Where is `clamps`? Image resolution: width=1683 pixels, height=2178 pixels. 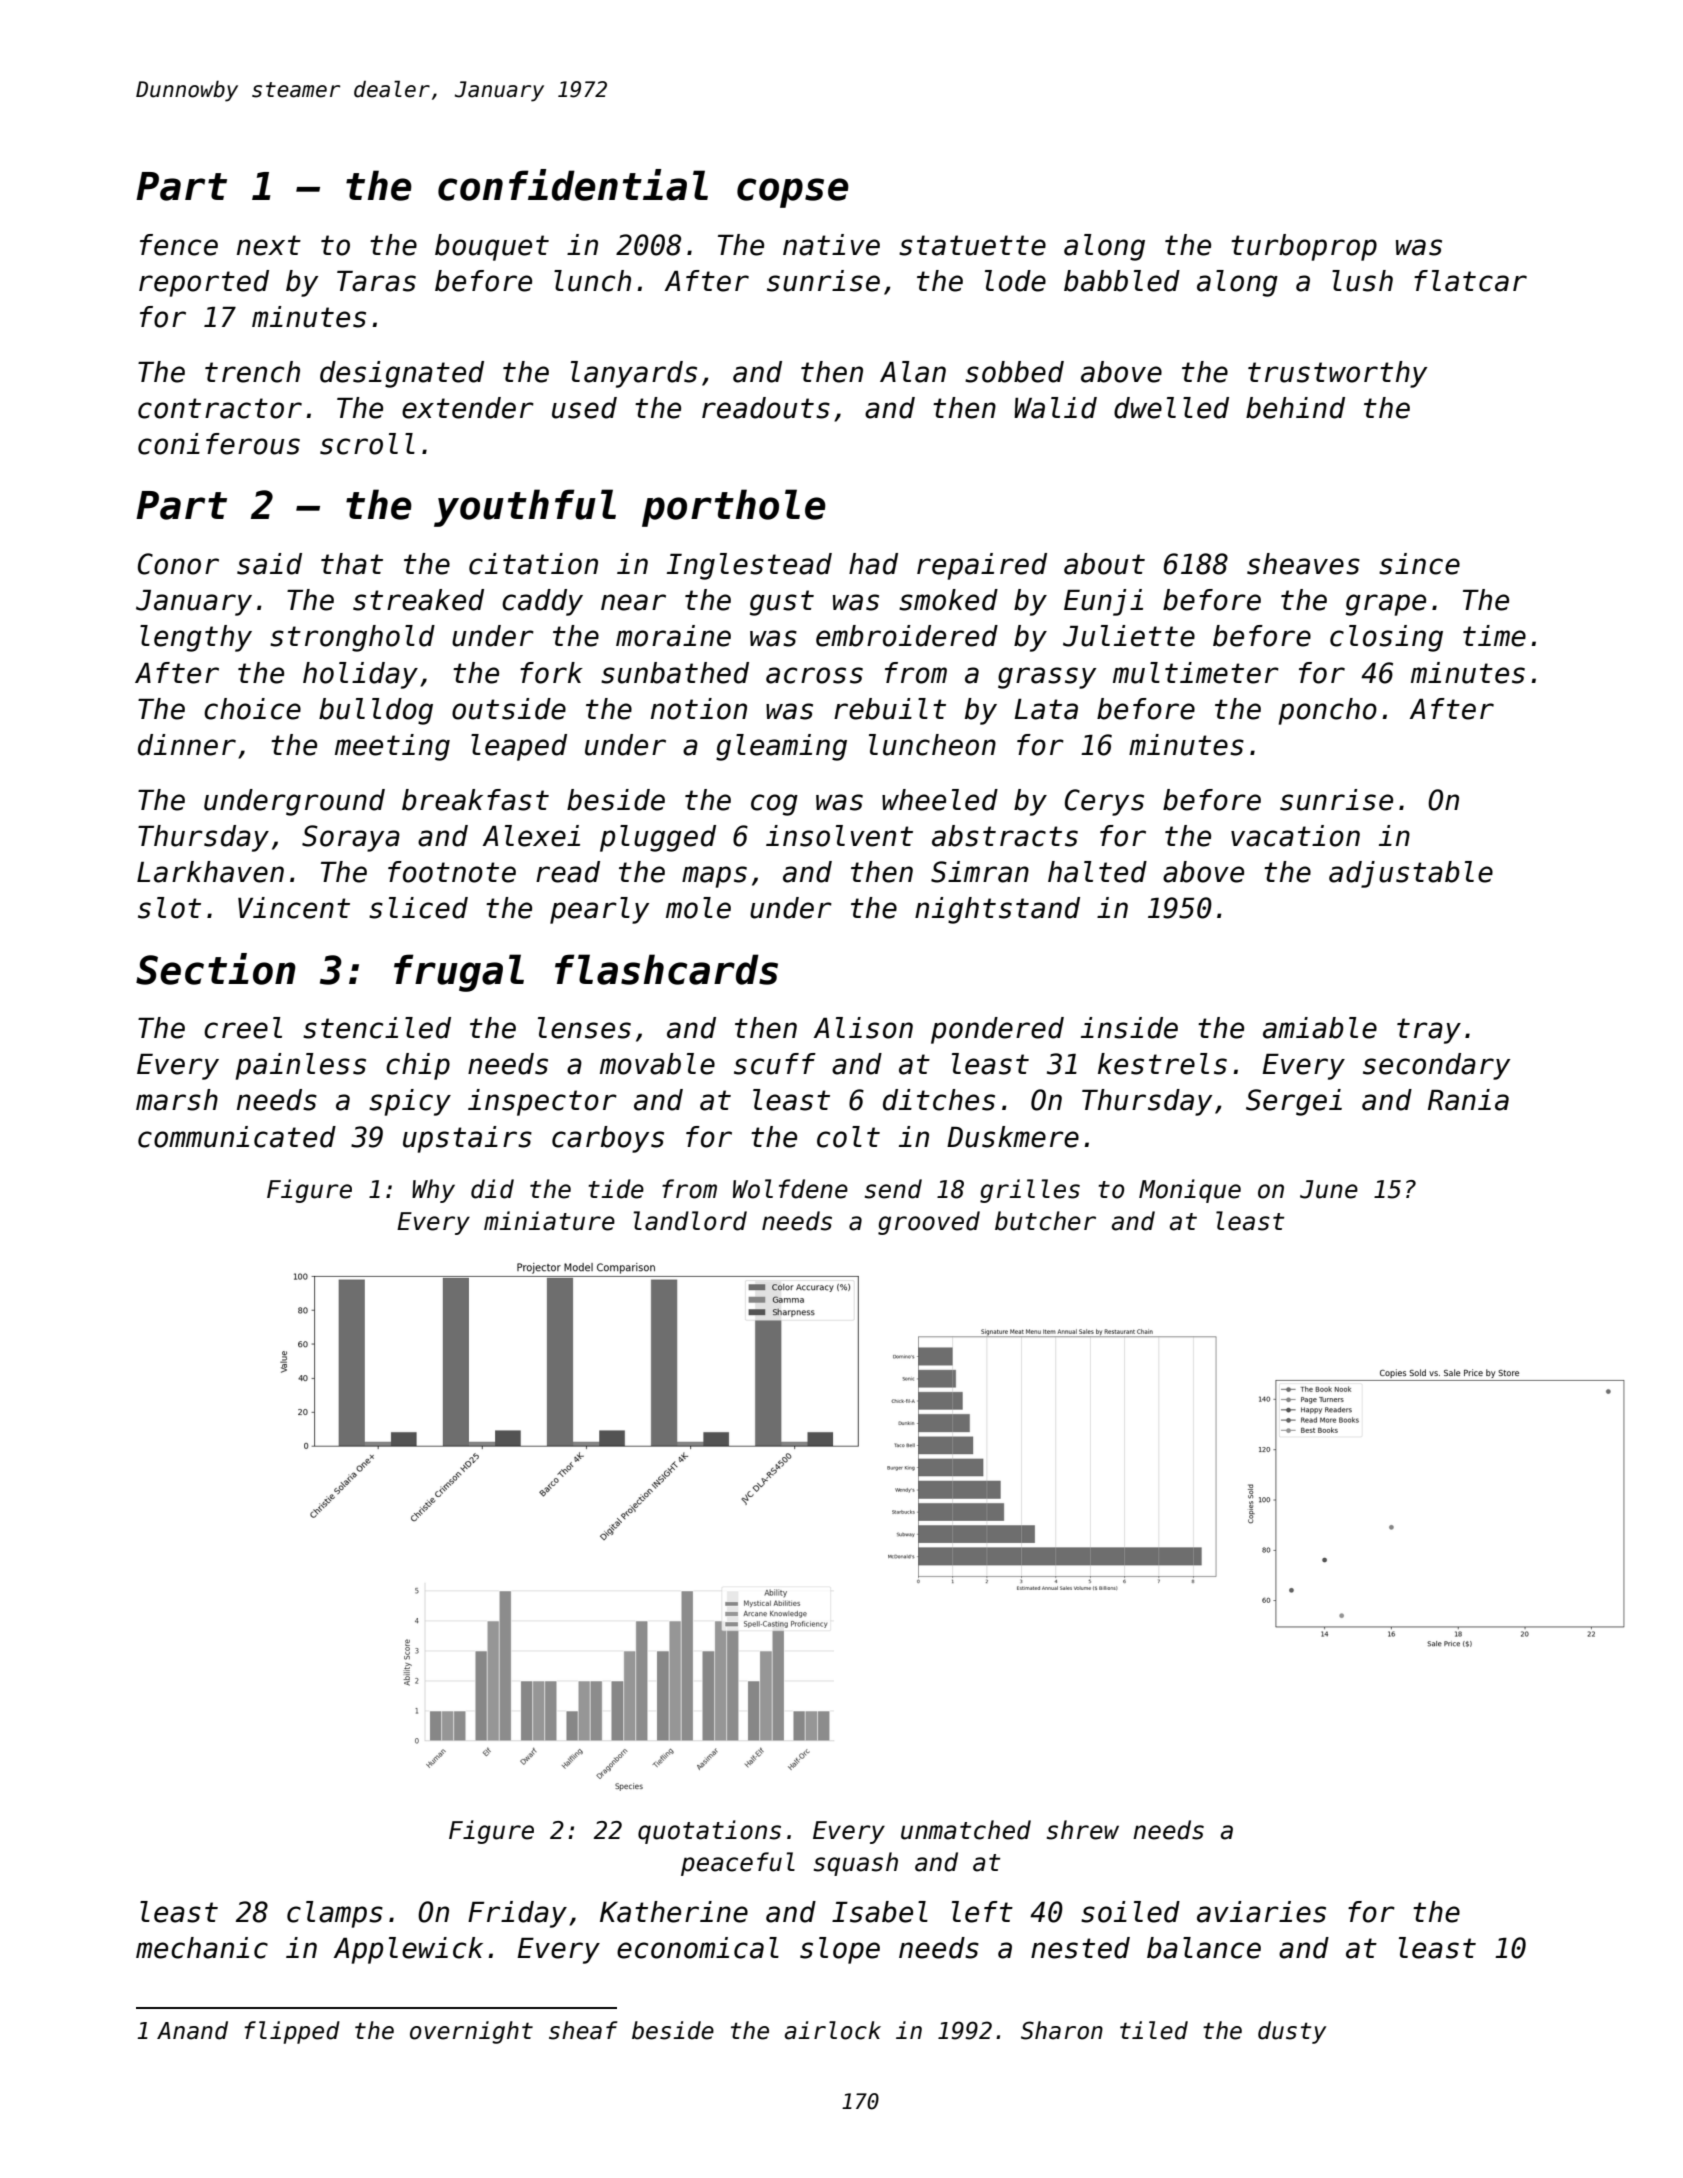 clamps is located at coordinates (335, 1914).
